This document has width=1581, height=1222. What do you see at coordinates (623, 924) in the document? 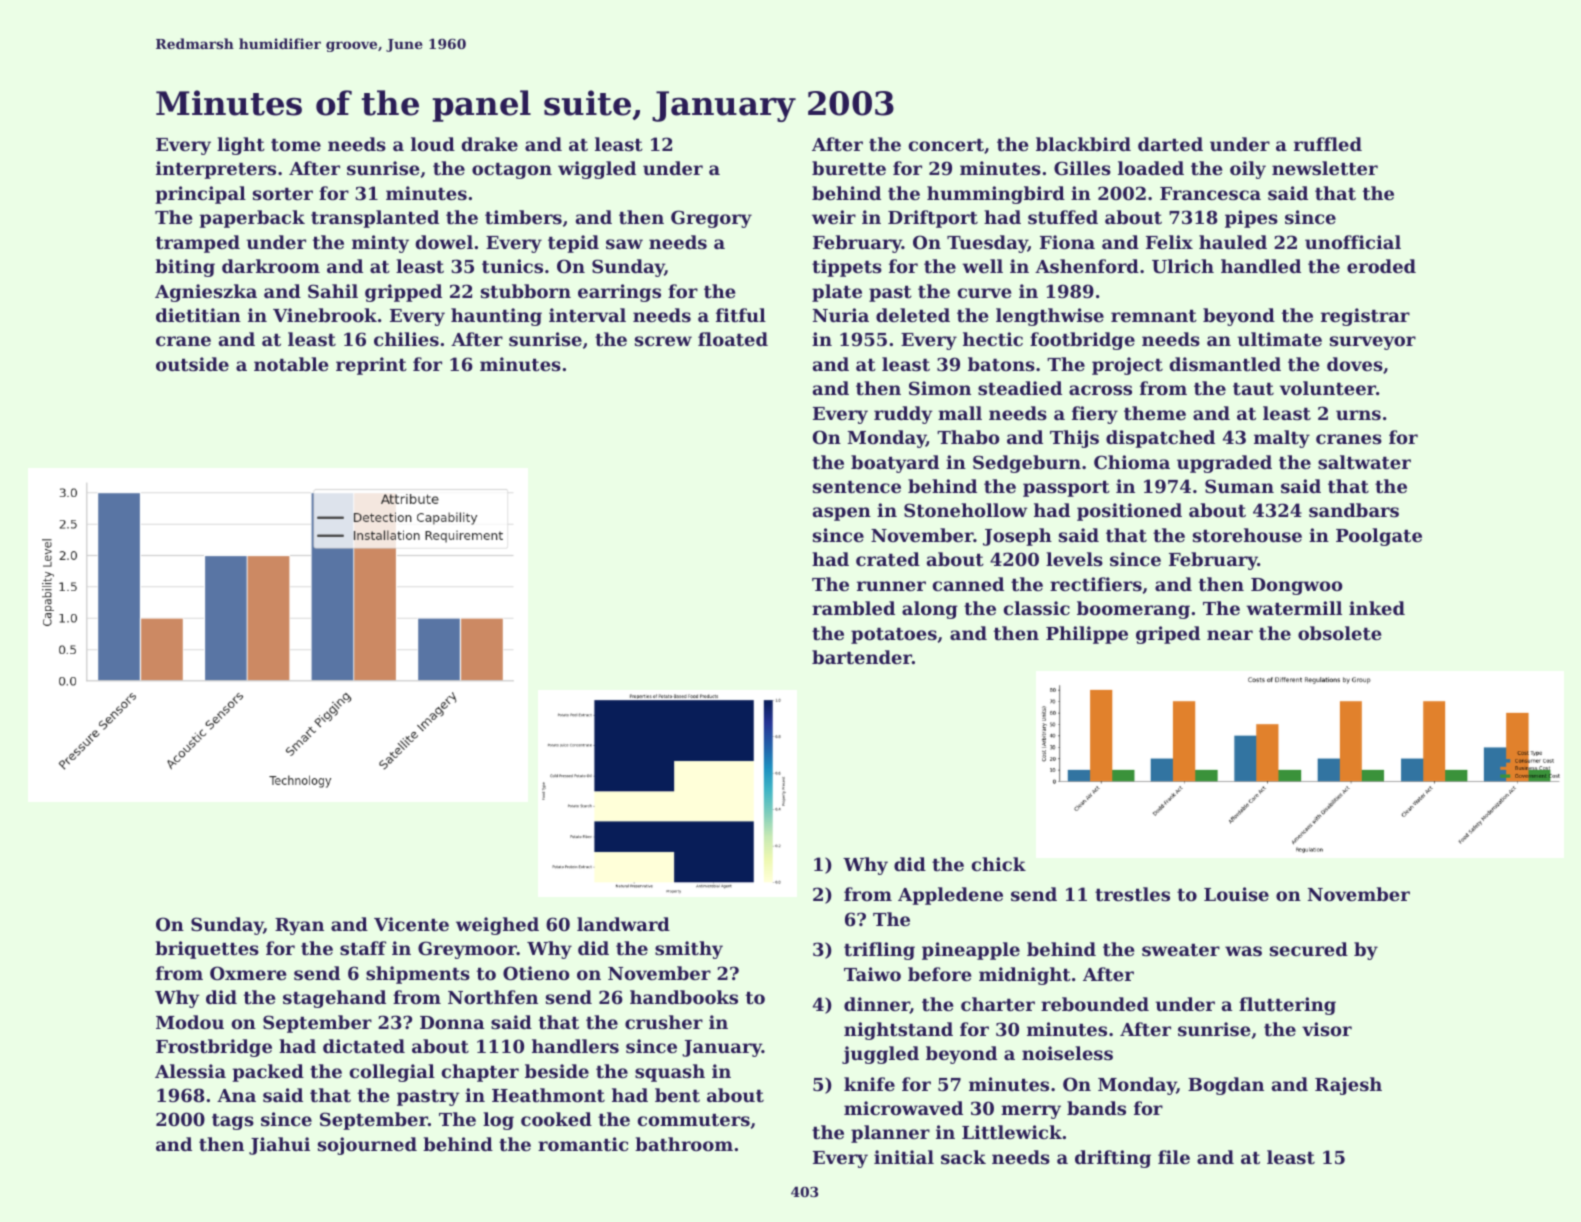
I see `landward` at bounding box center [623, 924].
